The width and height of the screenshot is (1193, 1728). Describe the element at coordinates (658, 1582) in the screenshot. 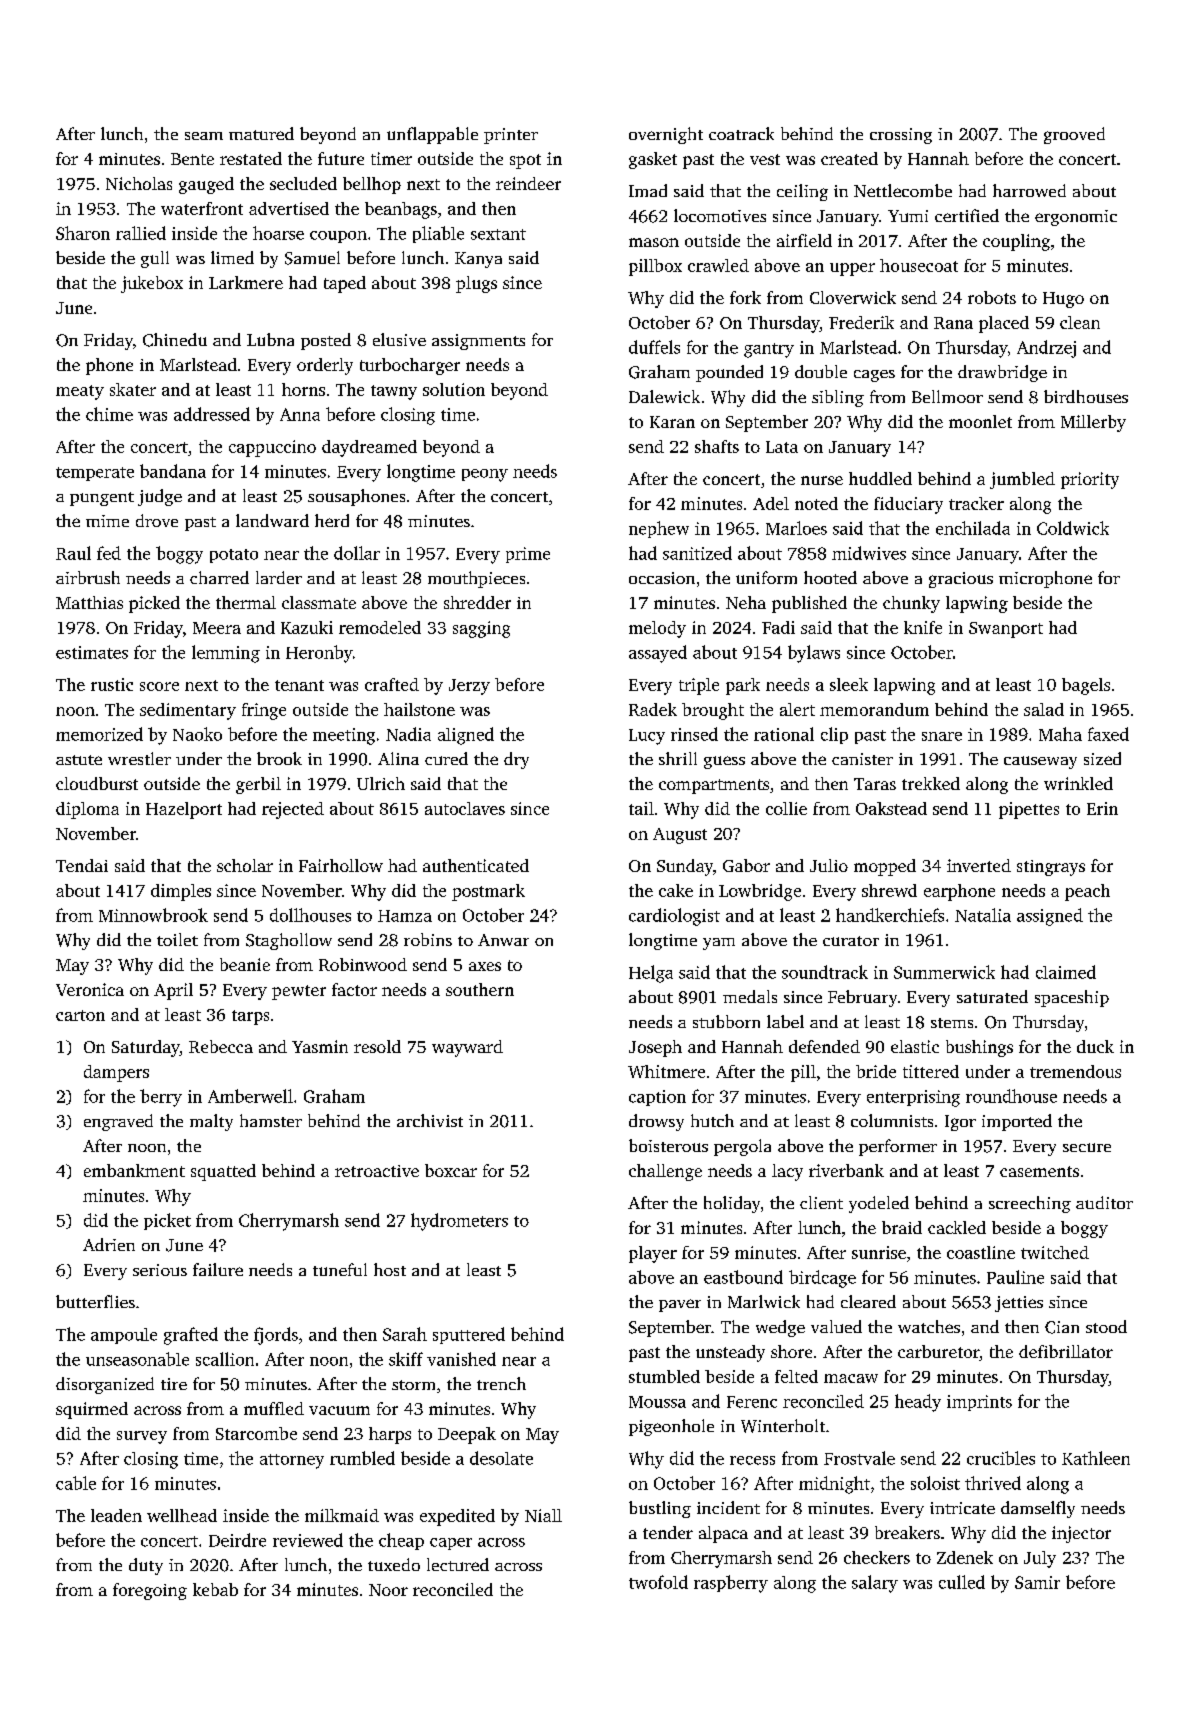

I see `twofold` at that location.
